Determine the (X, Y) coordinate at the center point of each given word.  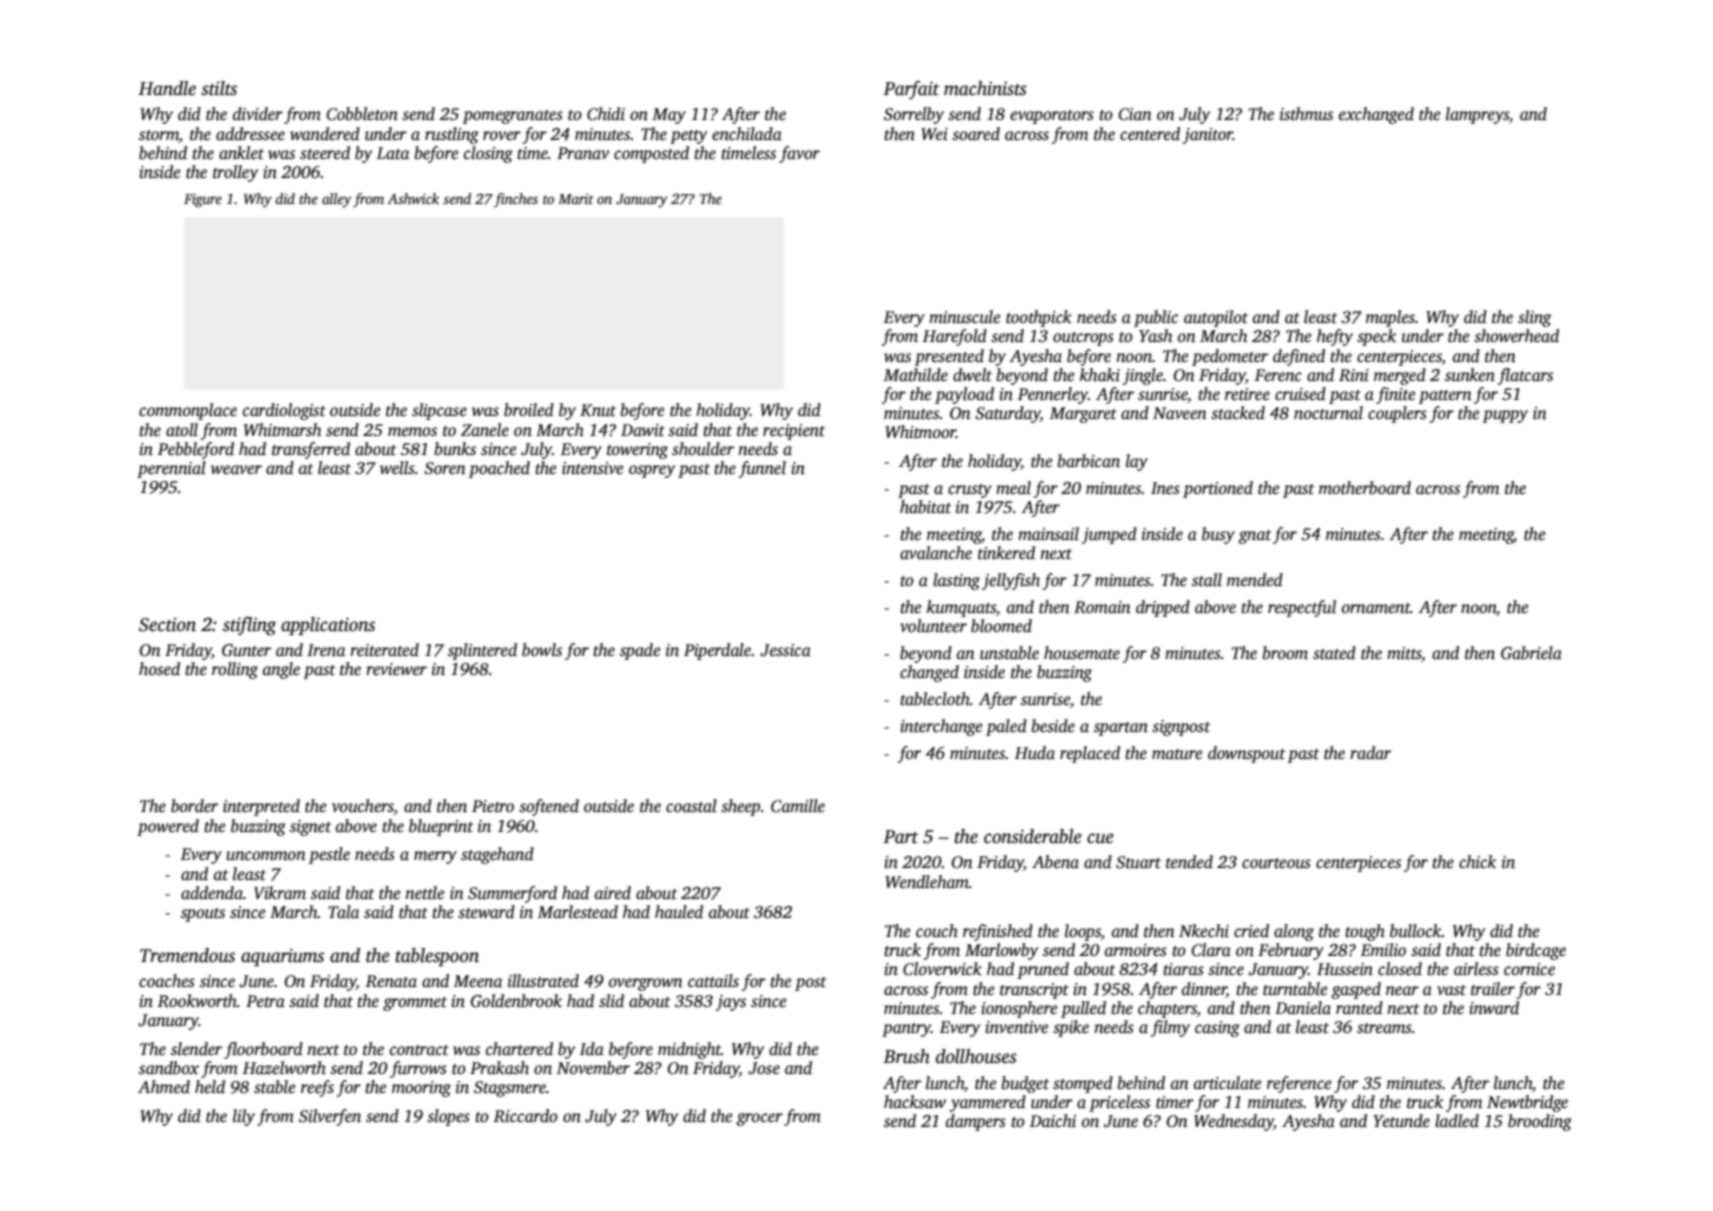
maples (1390, 318)
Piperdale (717, 651)
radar (1370, 752)
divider (258, 114)
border (194, 806)
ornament (1376, 608)
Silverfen (330, 1117)
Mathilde (916, 375)
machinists (985, 88)
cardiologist (284, 411)
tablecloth (935, 699)
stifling (249, 626)
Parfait (911, 90)
